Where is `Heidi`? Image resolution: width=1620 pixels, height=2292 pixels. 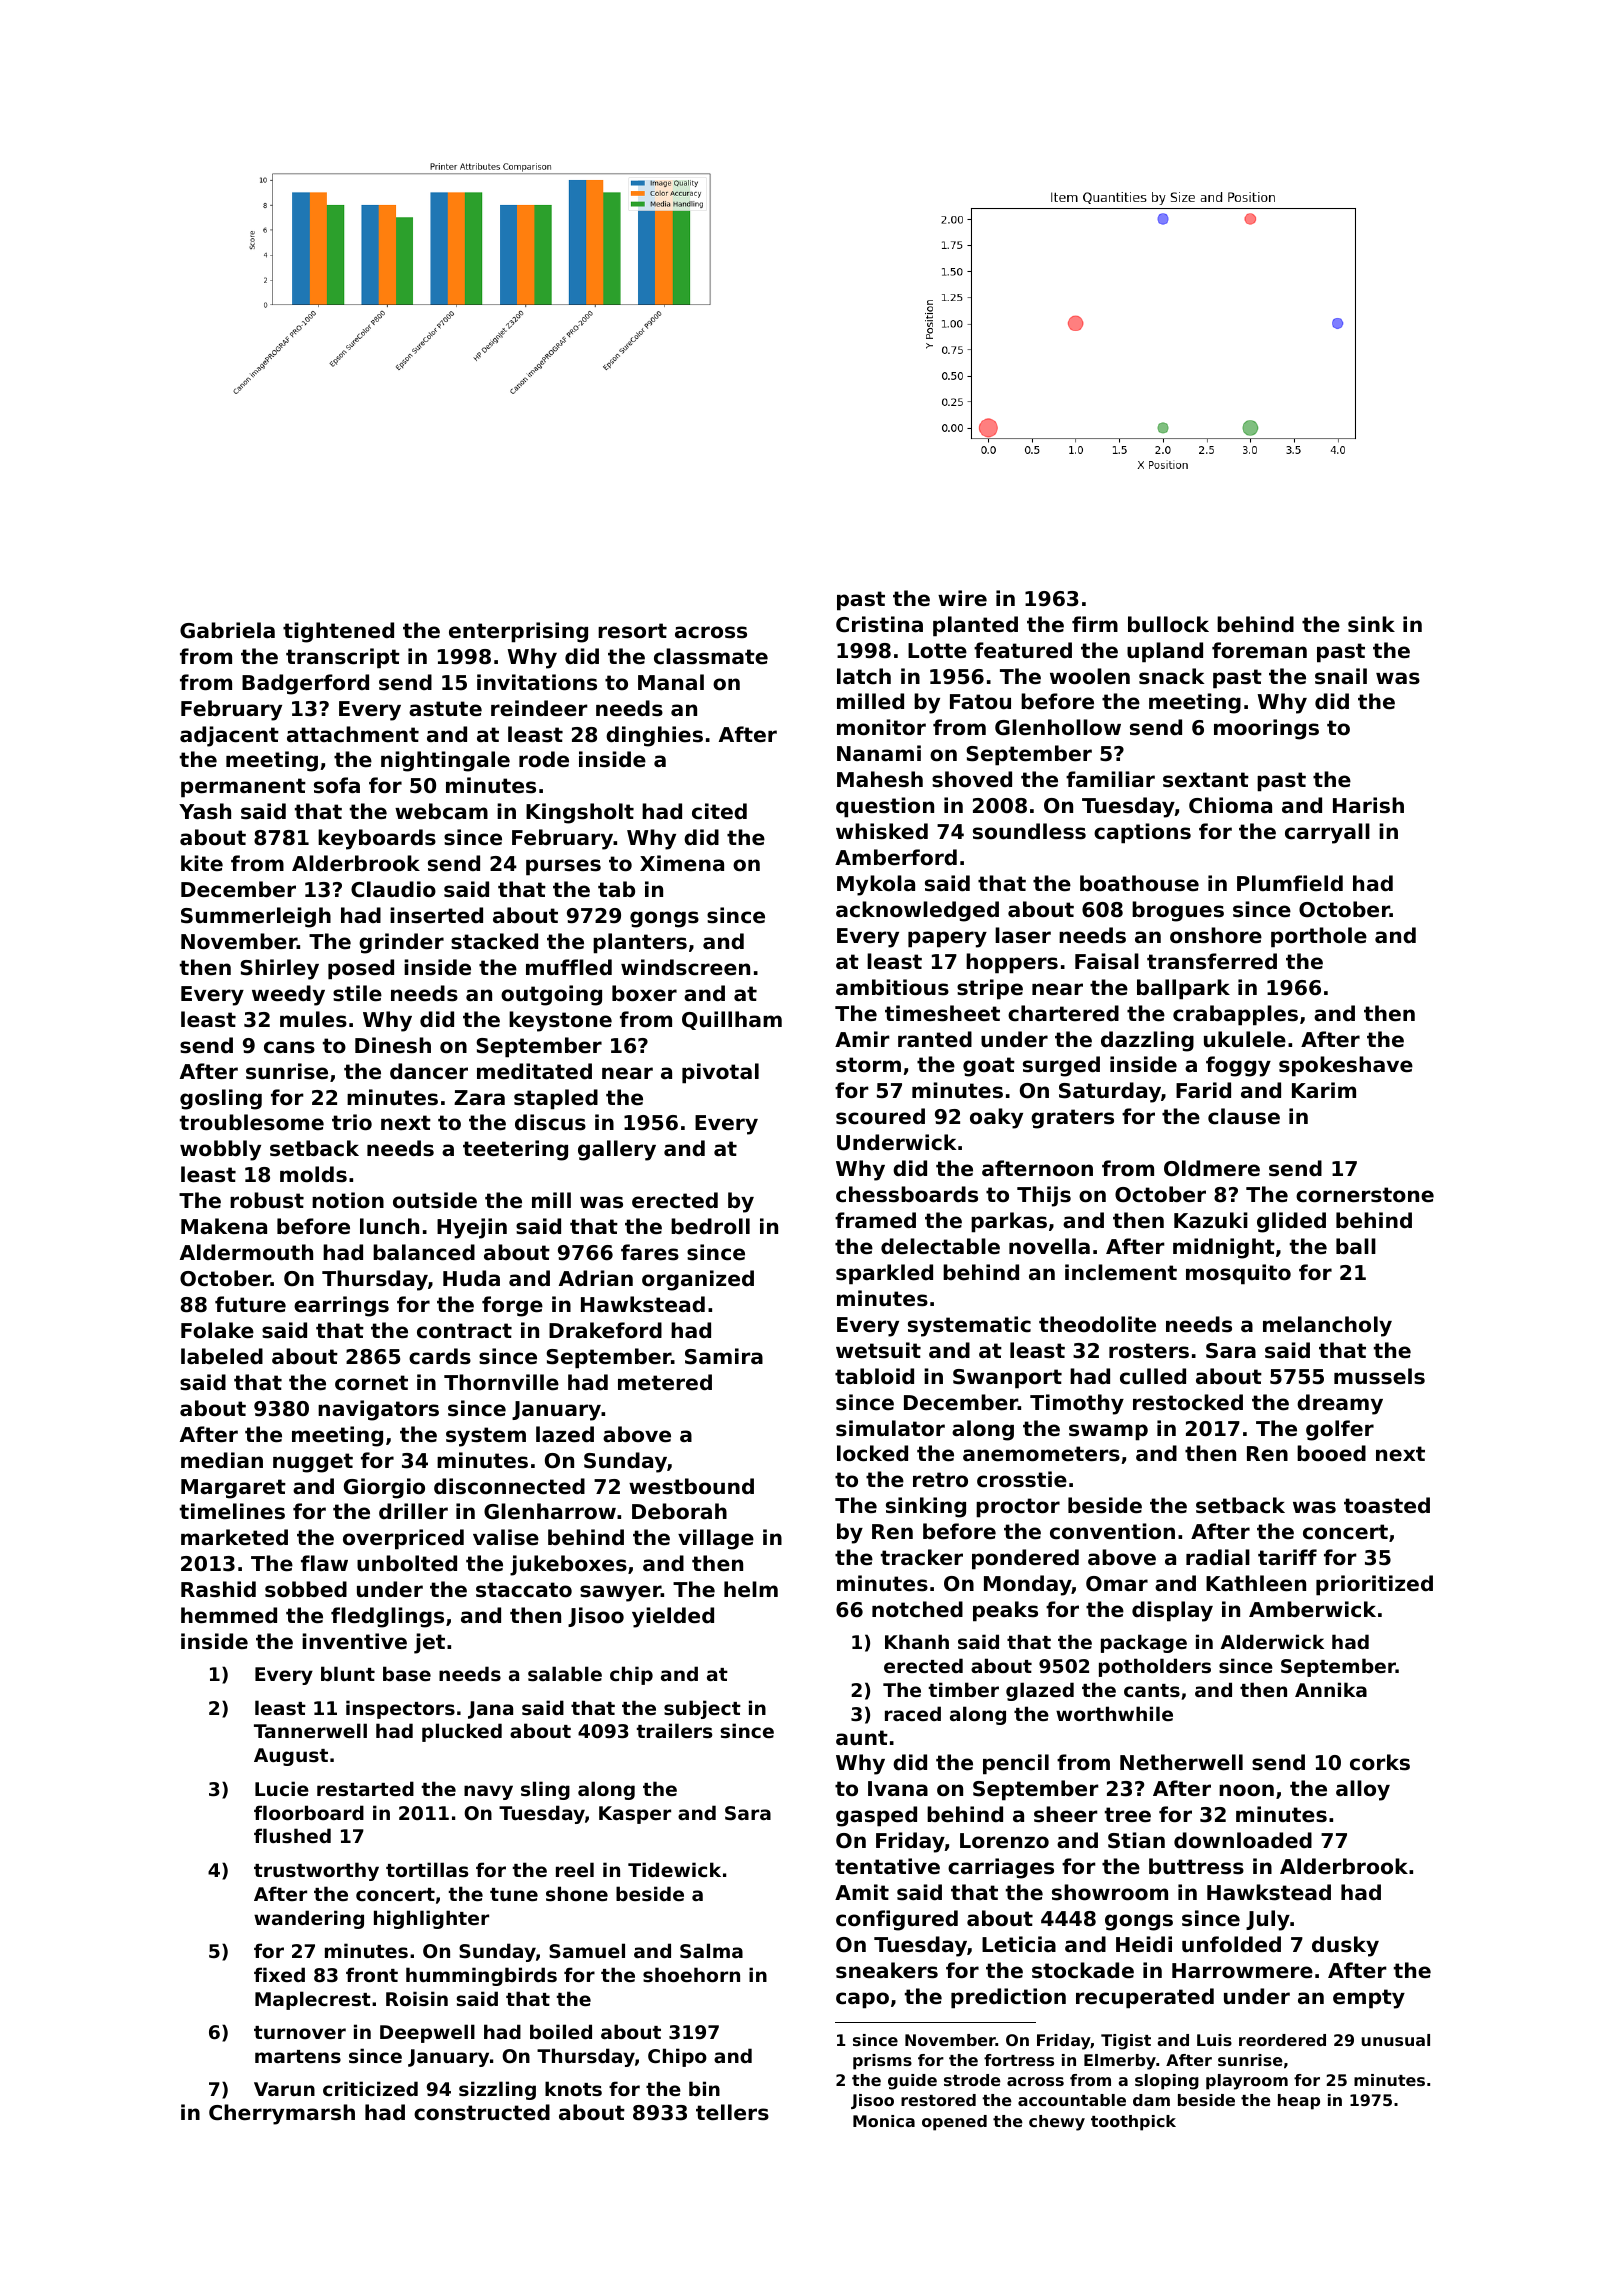 Heidi is located at coordinates (1144, 1944).
